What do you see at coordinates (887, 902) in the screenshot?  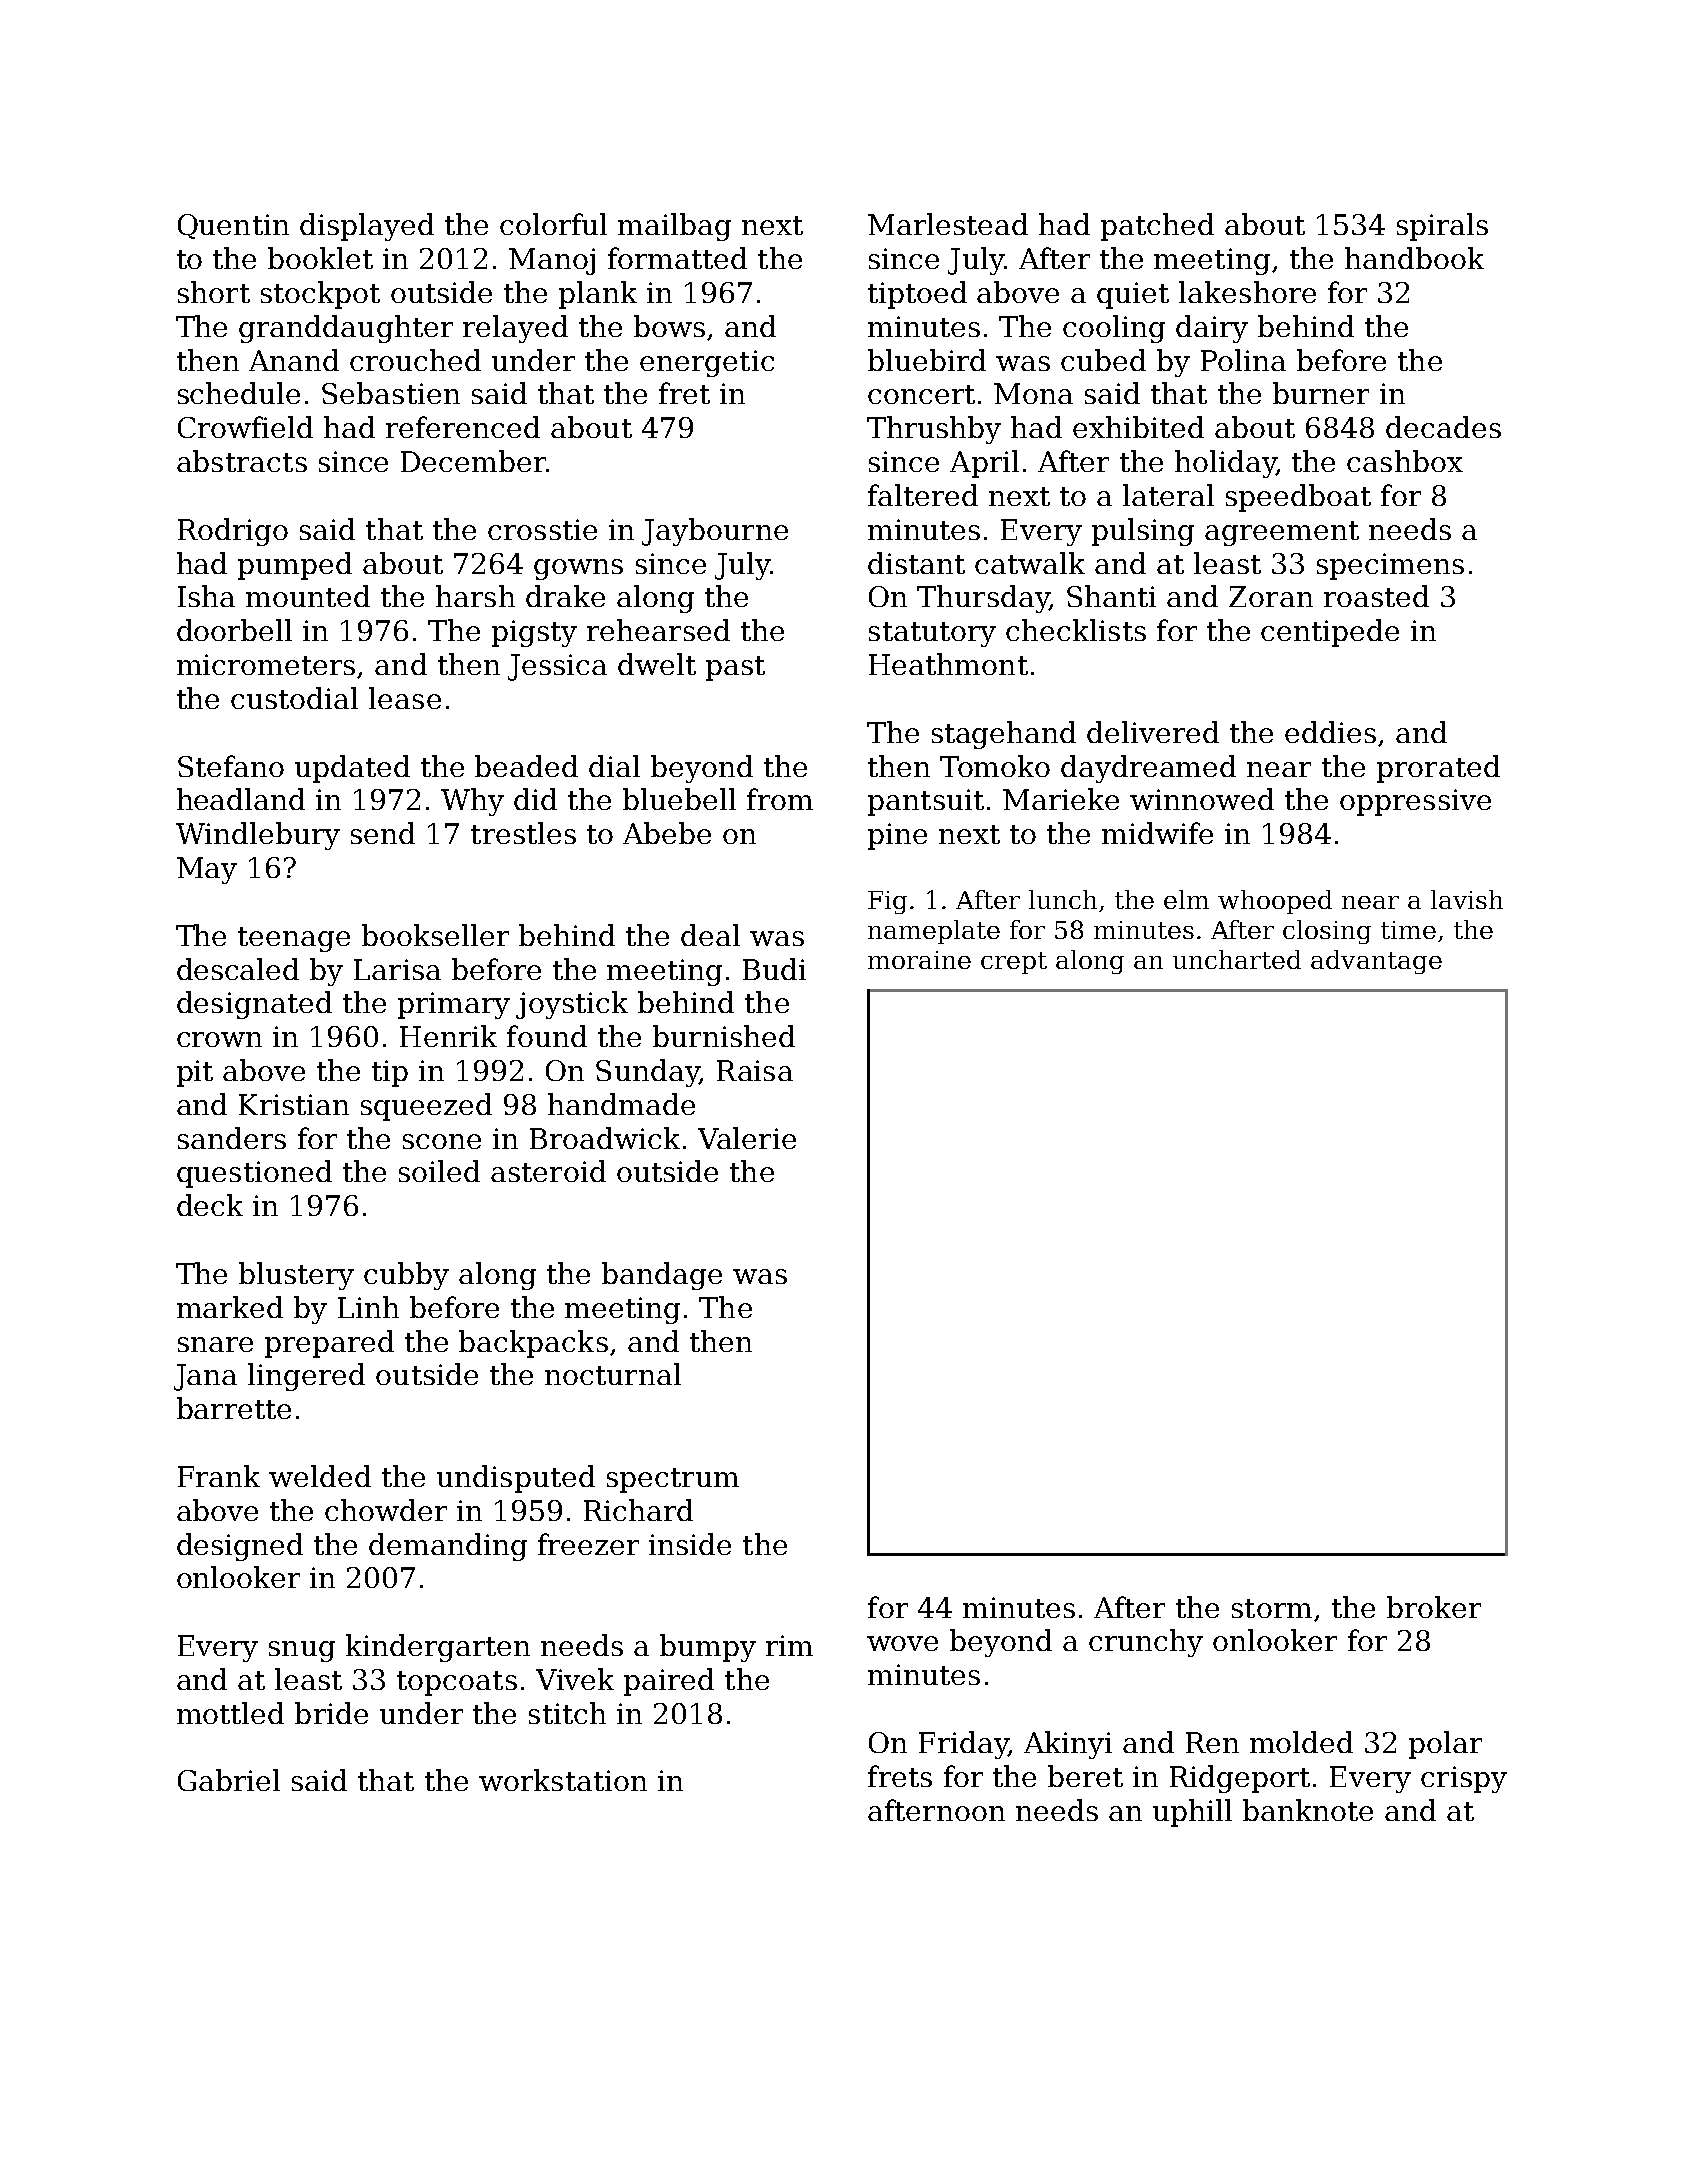 I see `Fig` at bounding box center [887, 902].
